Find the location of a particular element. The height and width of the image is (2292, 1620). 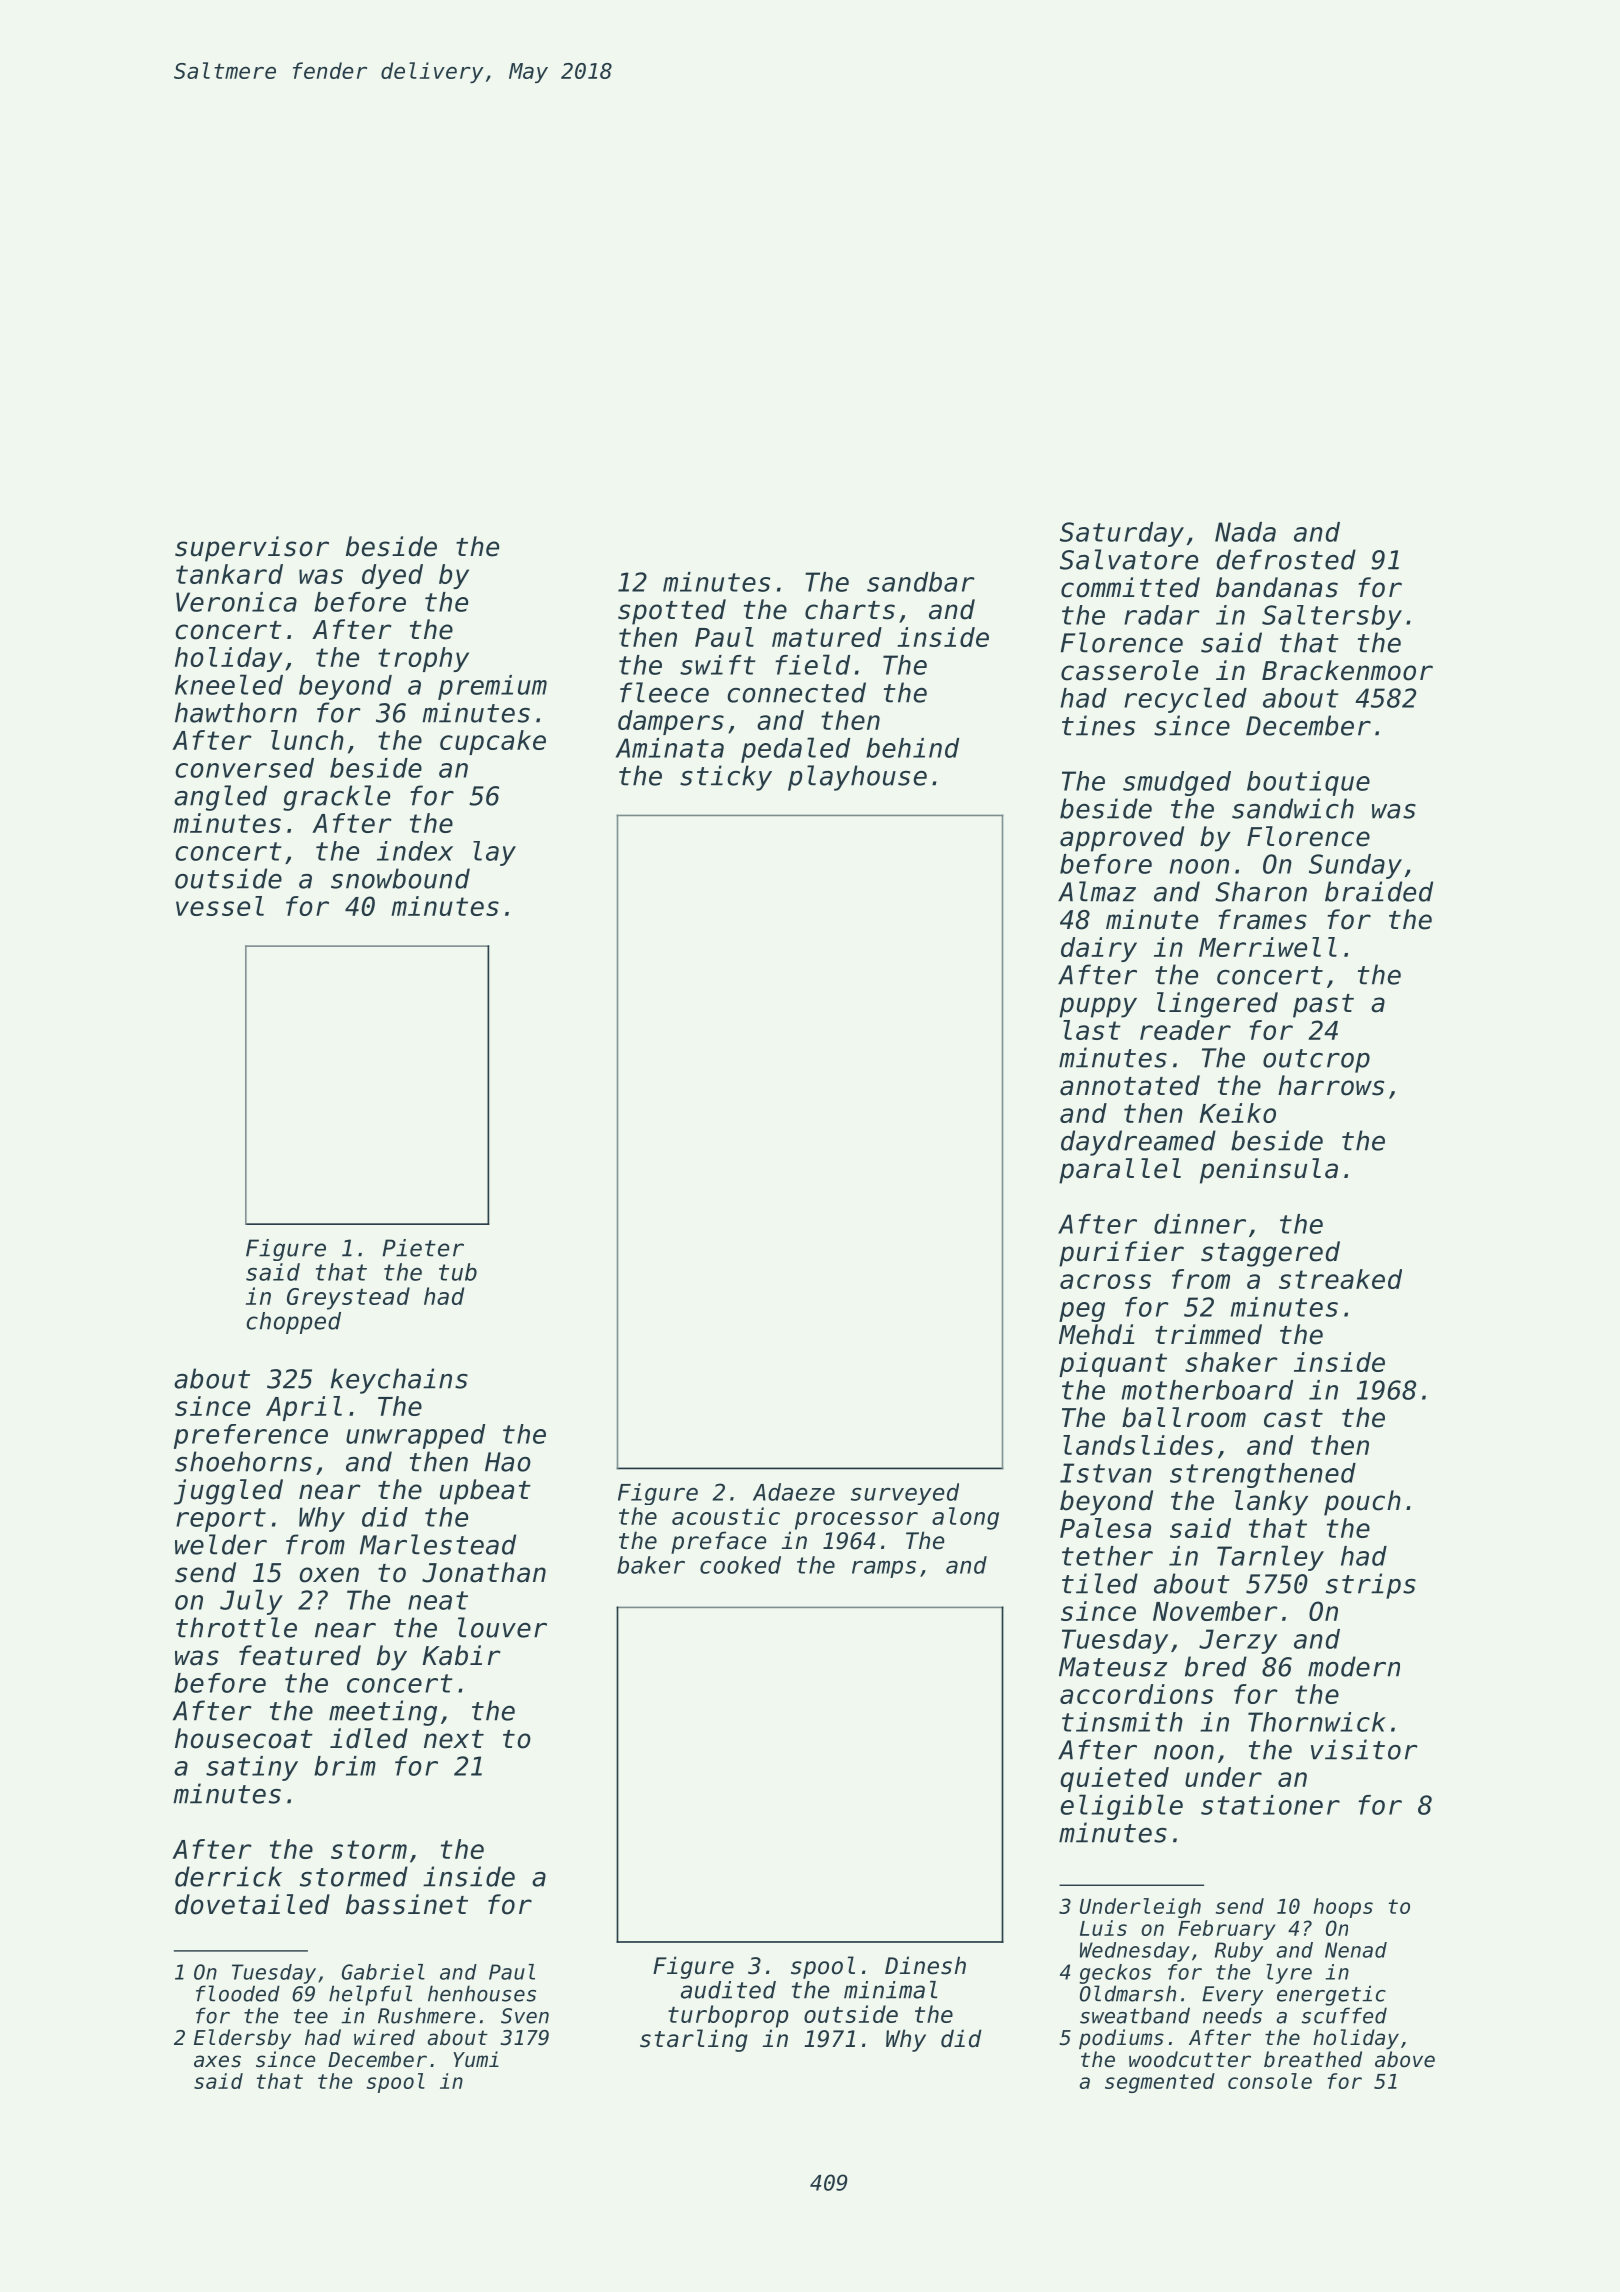

vessel is located at coordinates (220, 906).
